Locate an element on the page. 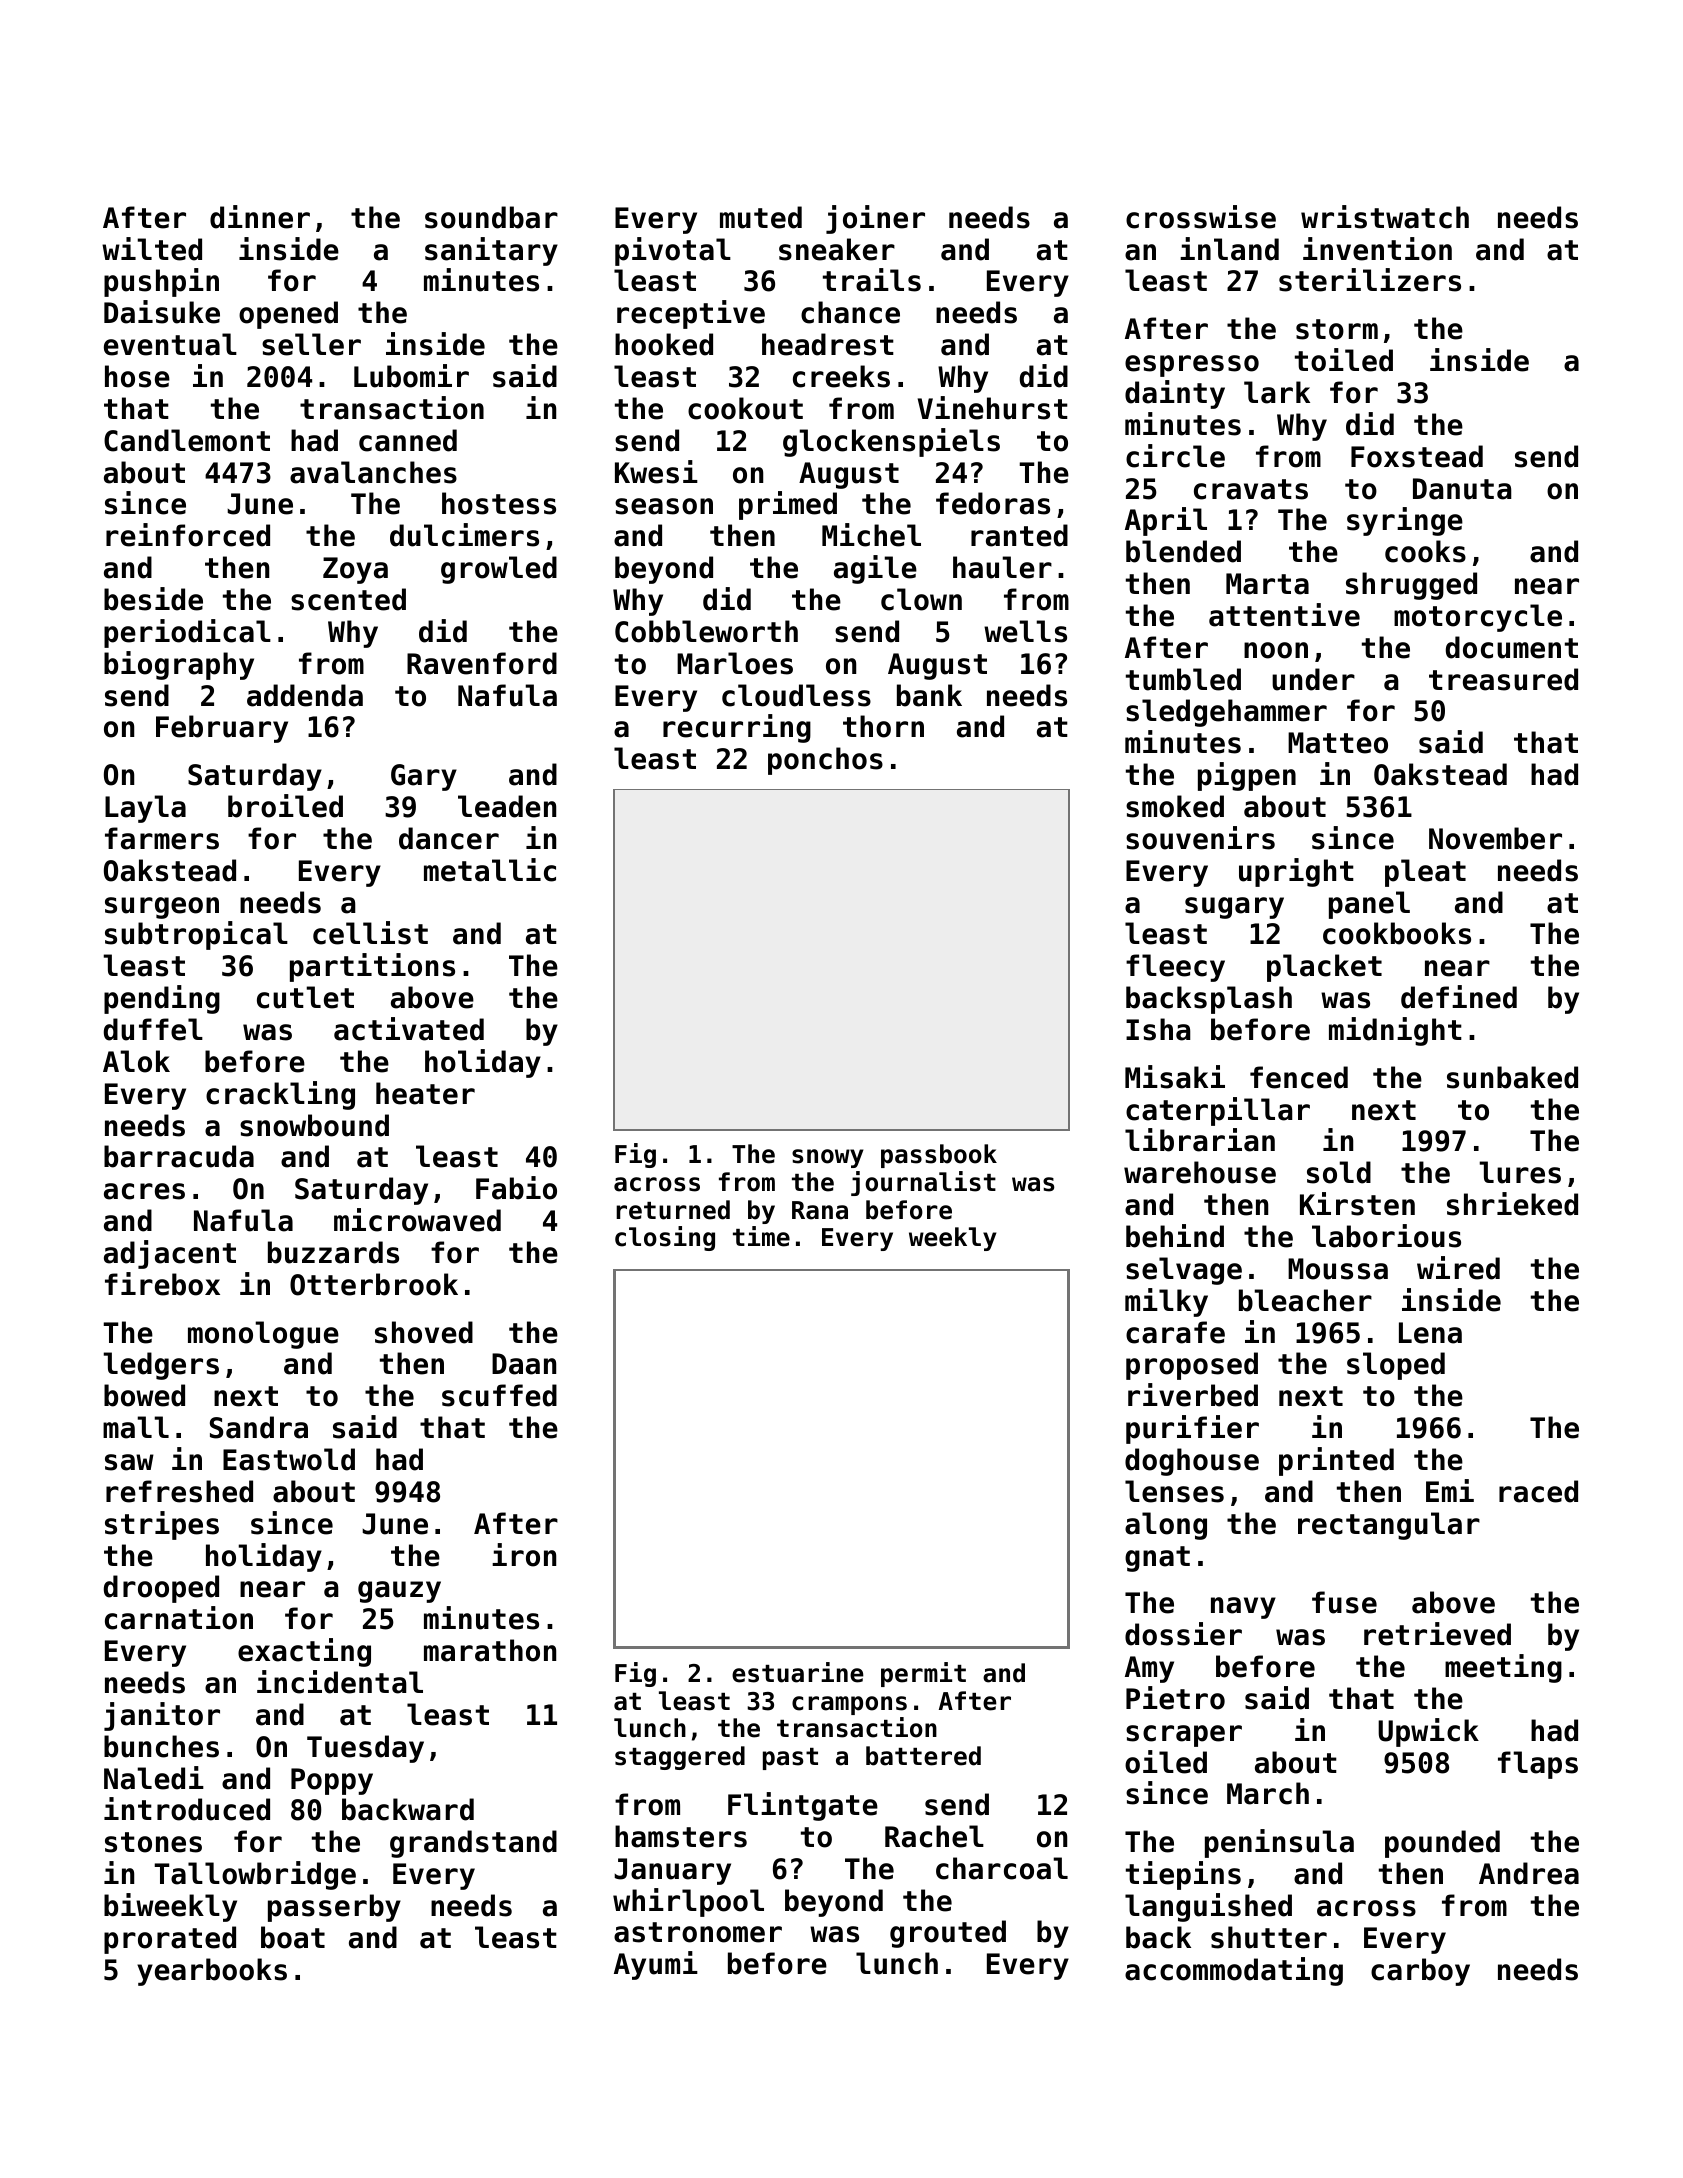 The height and width of the document is (2178, 1683). caterpillar is located at coordinates (1218, 1111).
